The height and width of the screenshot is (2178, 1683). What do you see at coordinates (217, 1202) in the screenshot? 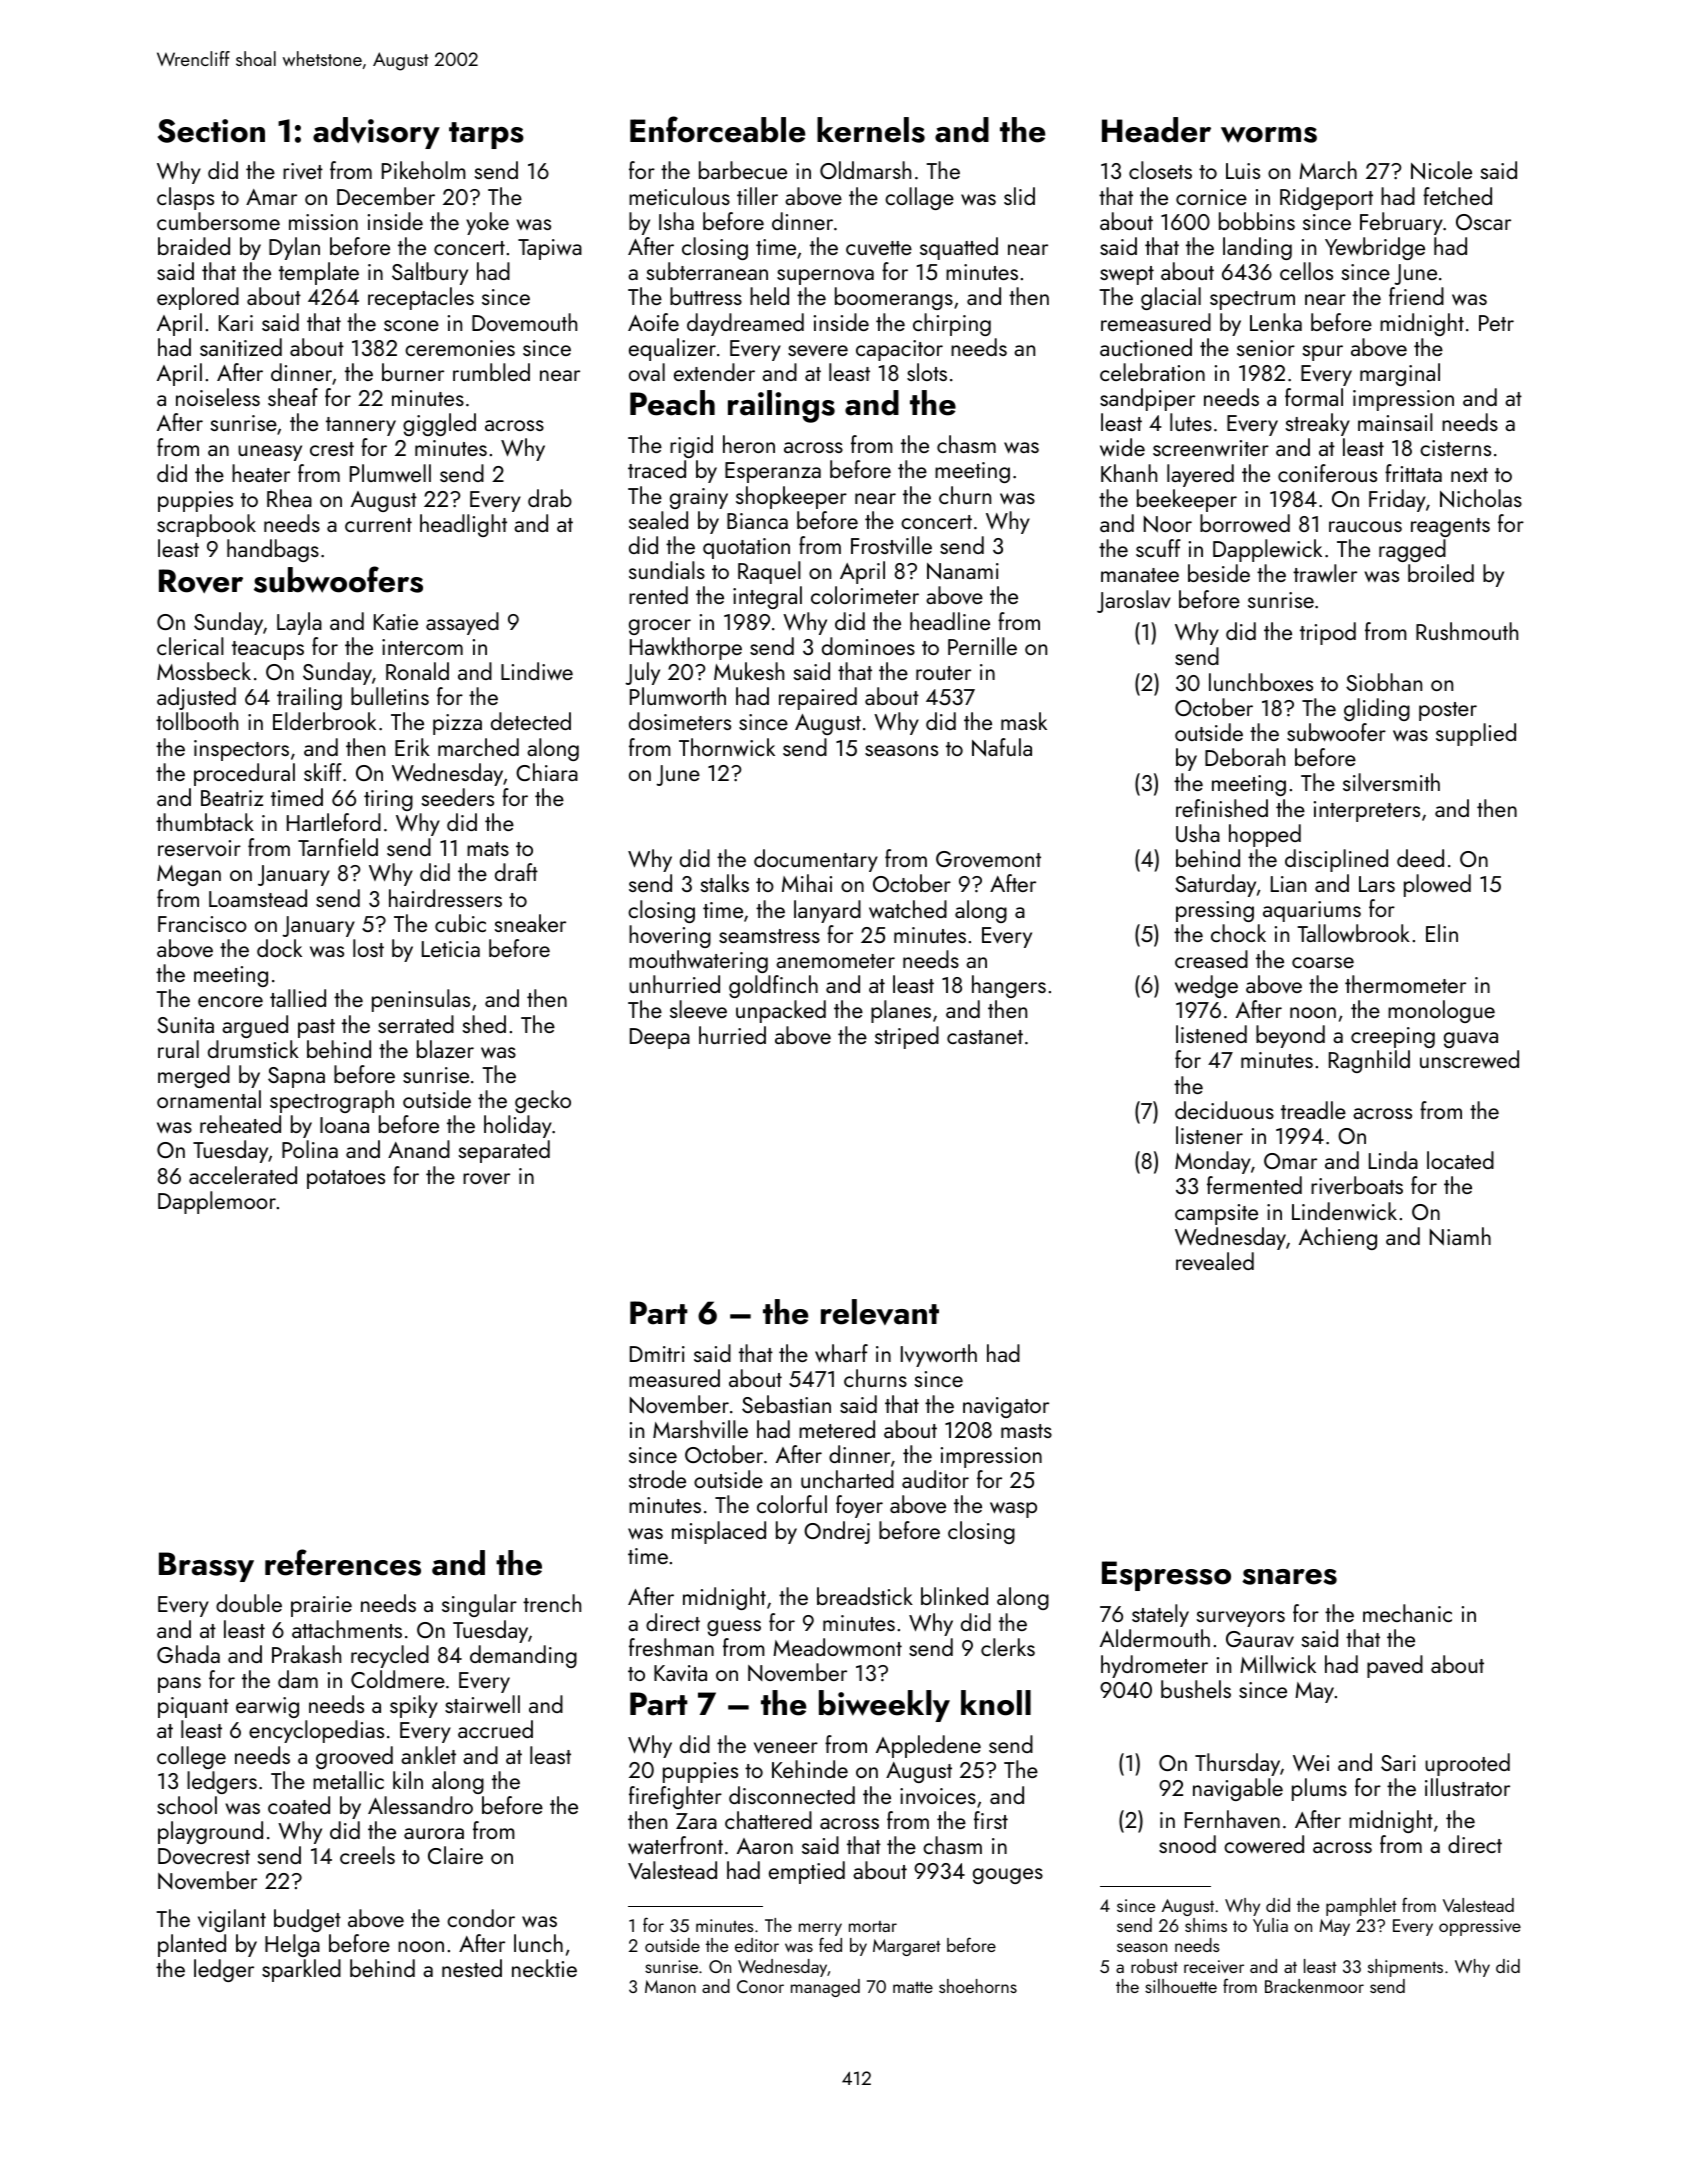
I see `Dapplemoor` at bounding box center [217, 1202].
